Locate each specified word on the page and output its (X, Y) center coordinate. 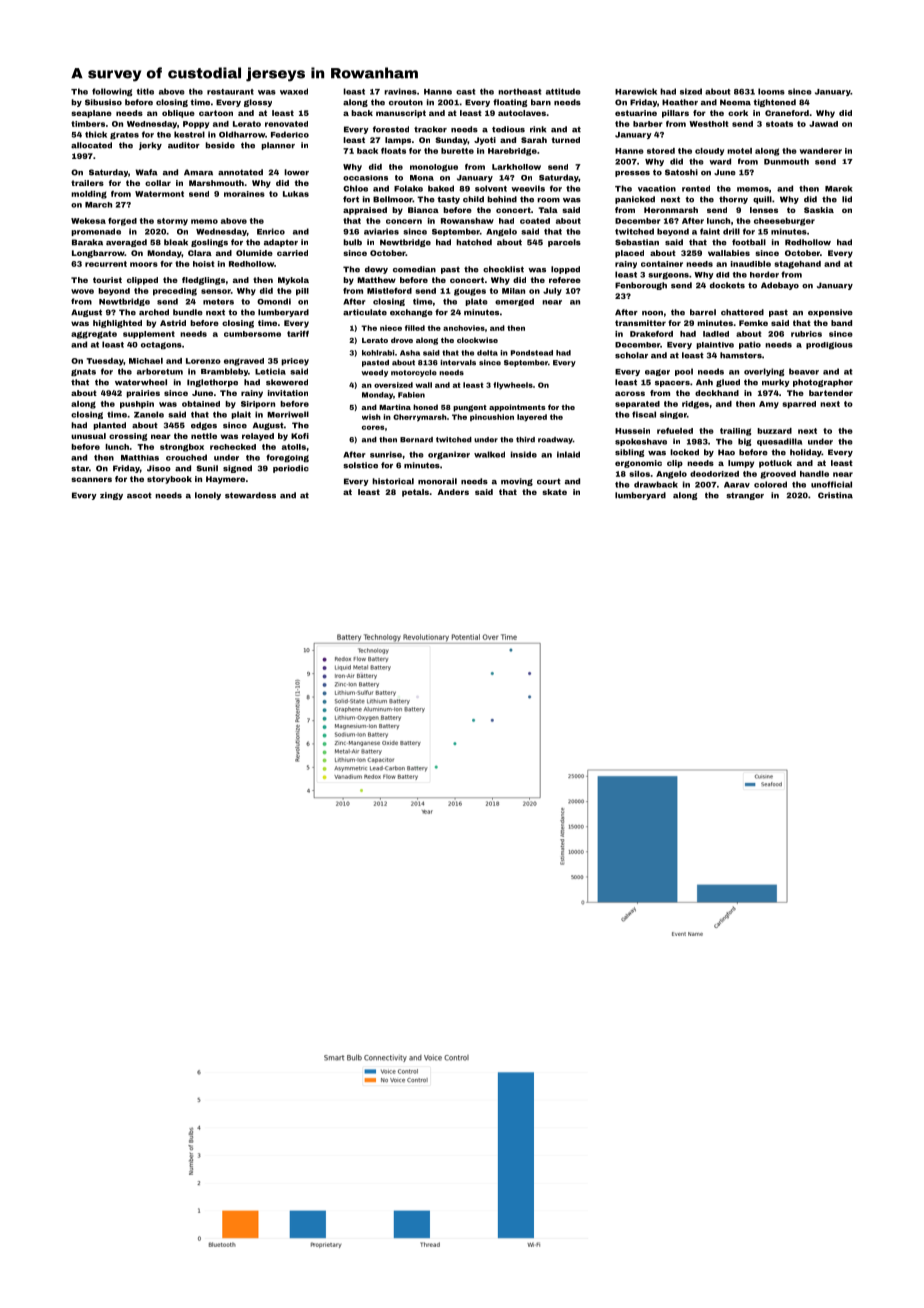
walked (489, 454)
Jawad (823, 124)
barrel (703, 312)
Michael (146, 361)
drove (402, 340)
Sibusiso (103, 102)
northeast (520, 91)
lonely (208, 496)
